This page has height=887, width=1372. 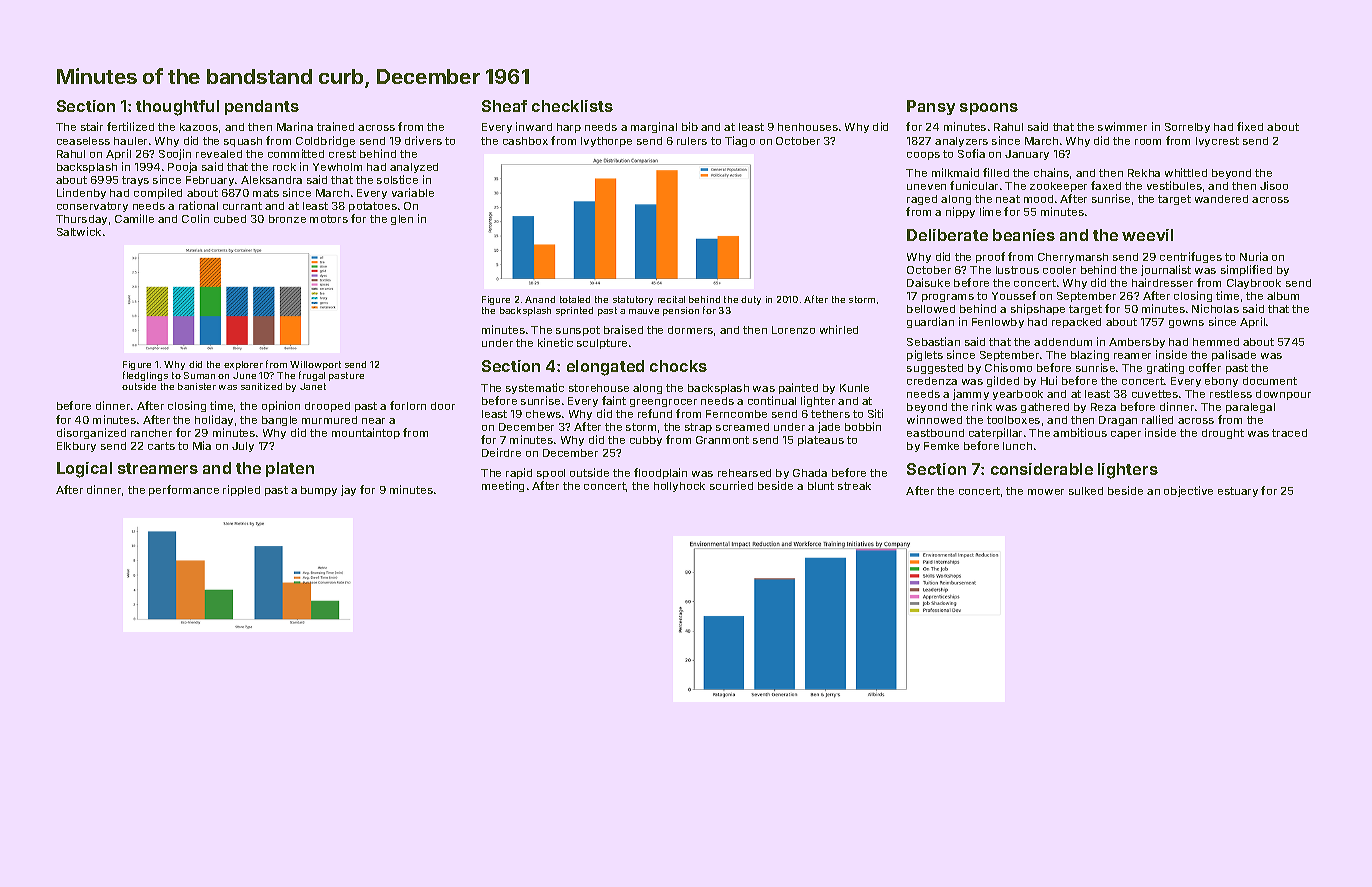 I want to click on hollyhock, so click(x=679, y=487).
